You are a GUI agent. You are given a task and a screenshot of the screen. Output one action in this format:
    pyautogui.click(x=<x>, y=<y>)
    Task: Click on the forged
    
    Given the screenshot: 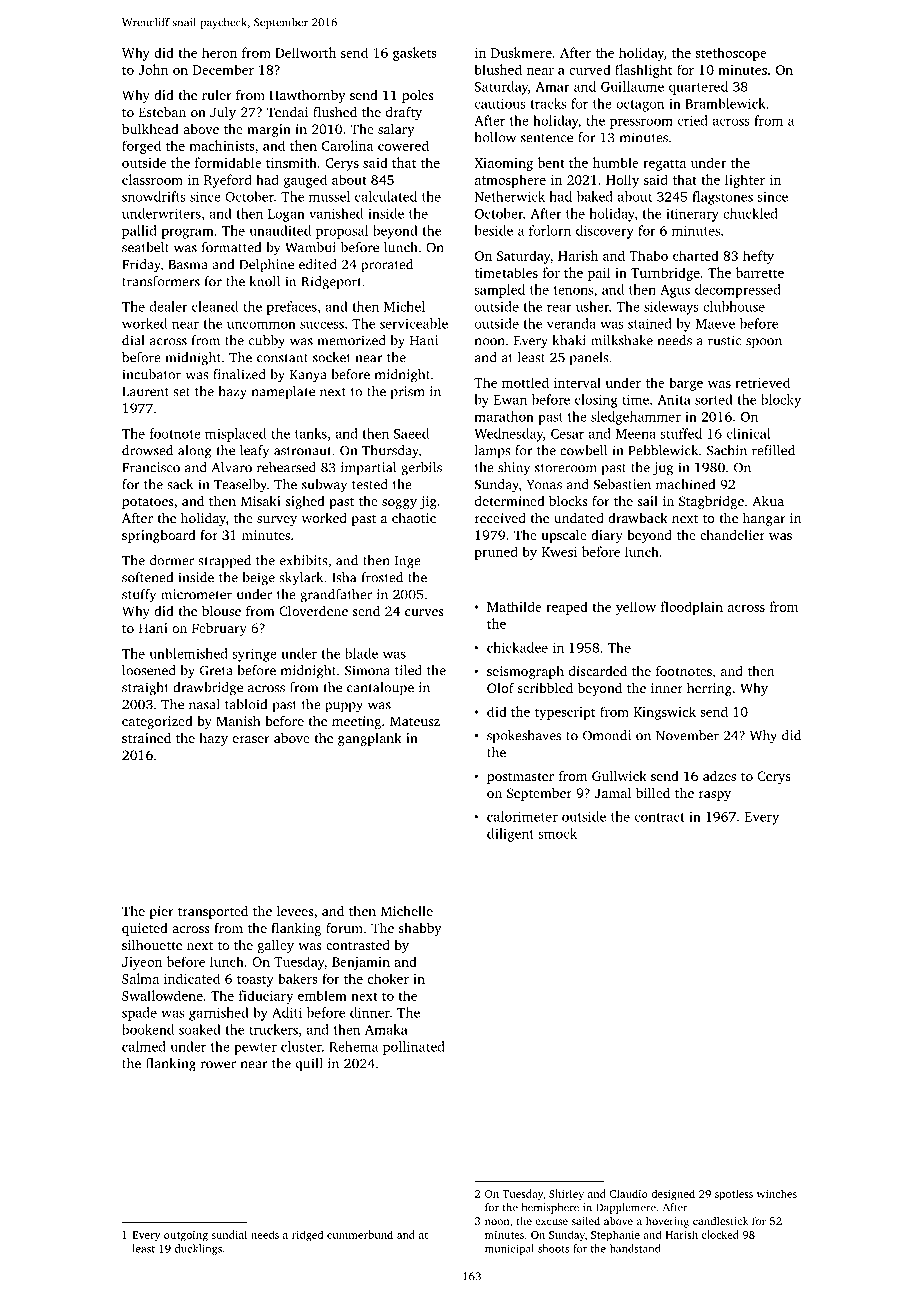 What is the action you would take?
    pyautogui.click(x=141, y=147)
